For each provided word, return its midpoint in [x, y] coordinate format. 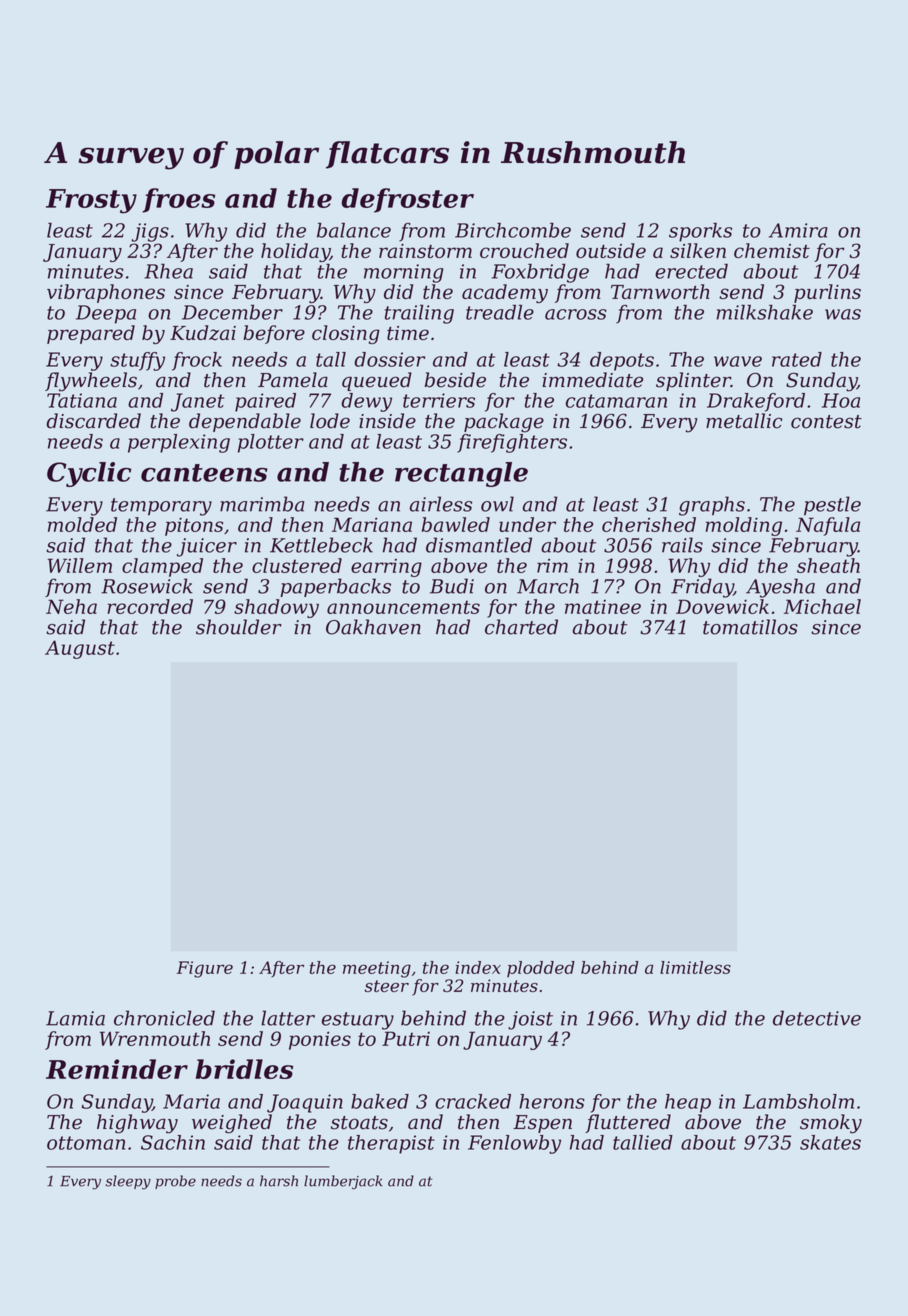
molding [744, 526]
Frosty [91, 201]
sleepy [128, 1182]
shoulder [239, 627]
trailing [419, 314]
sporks [700, 232]
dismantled [479, 545]
